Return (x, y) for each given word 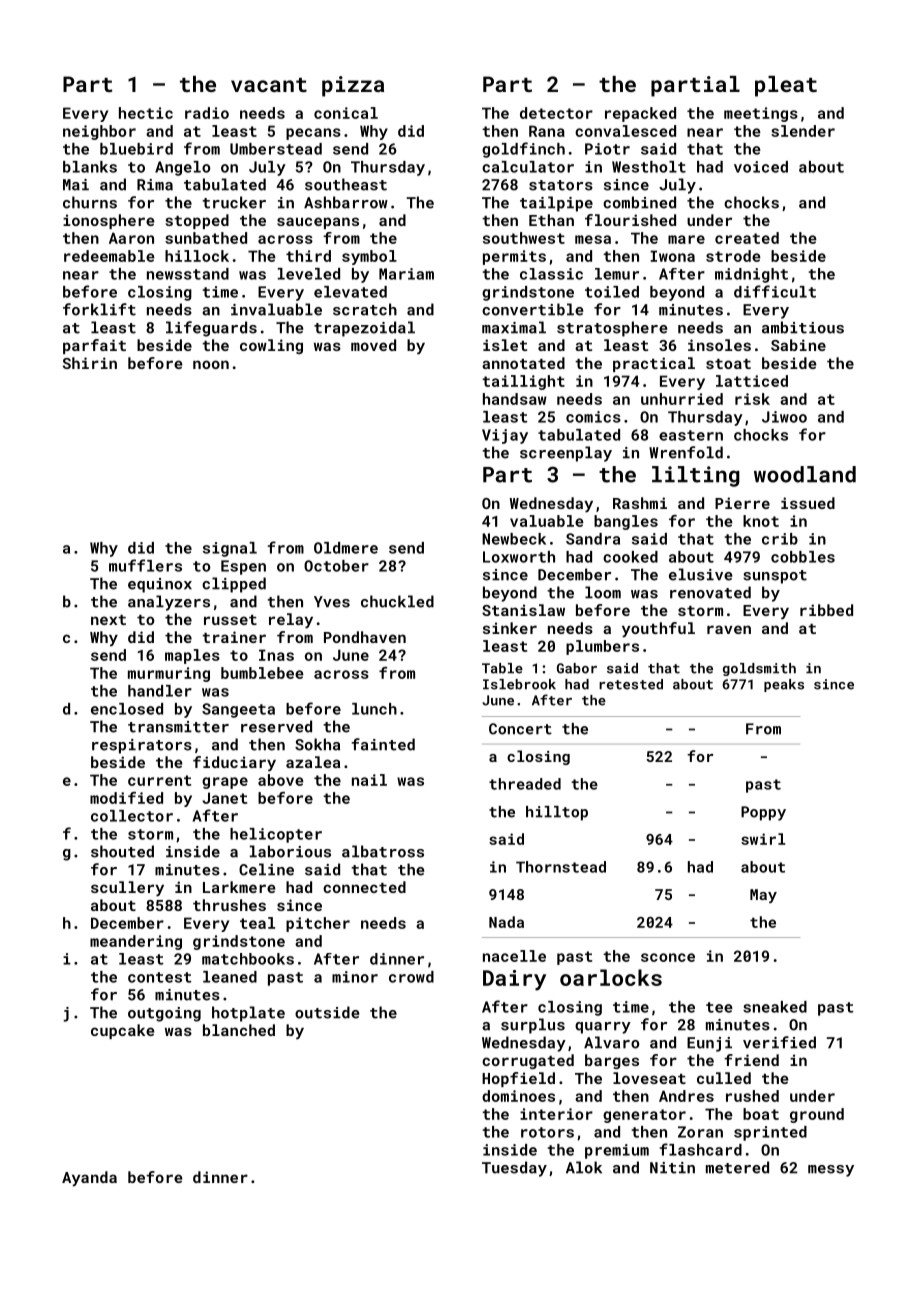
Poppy (763, 813)
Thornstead (561, 867)
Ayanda (89, 1179)
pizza (353, 86)
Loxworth (519, 557)
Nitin (672, 1168)
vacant (269, 85)
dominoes (518, 1096)
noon (211, 364)
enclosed (127, 709)
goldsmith (759, 669)
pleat (786, 86)
